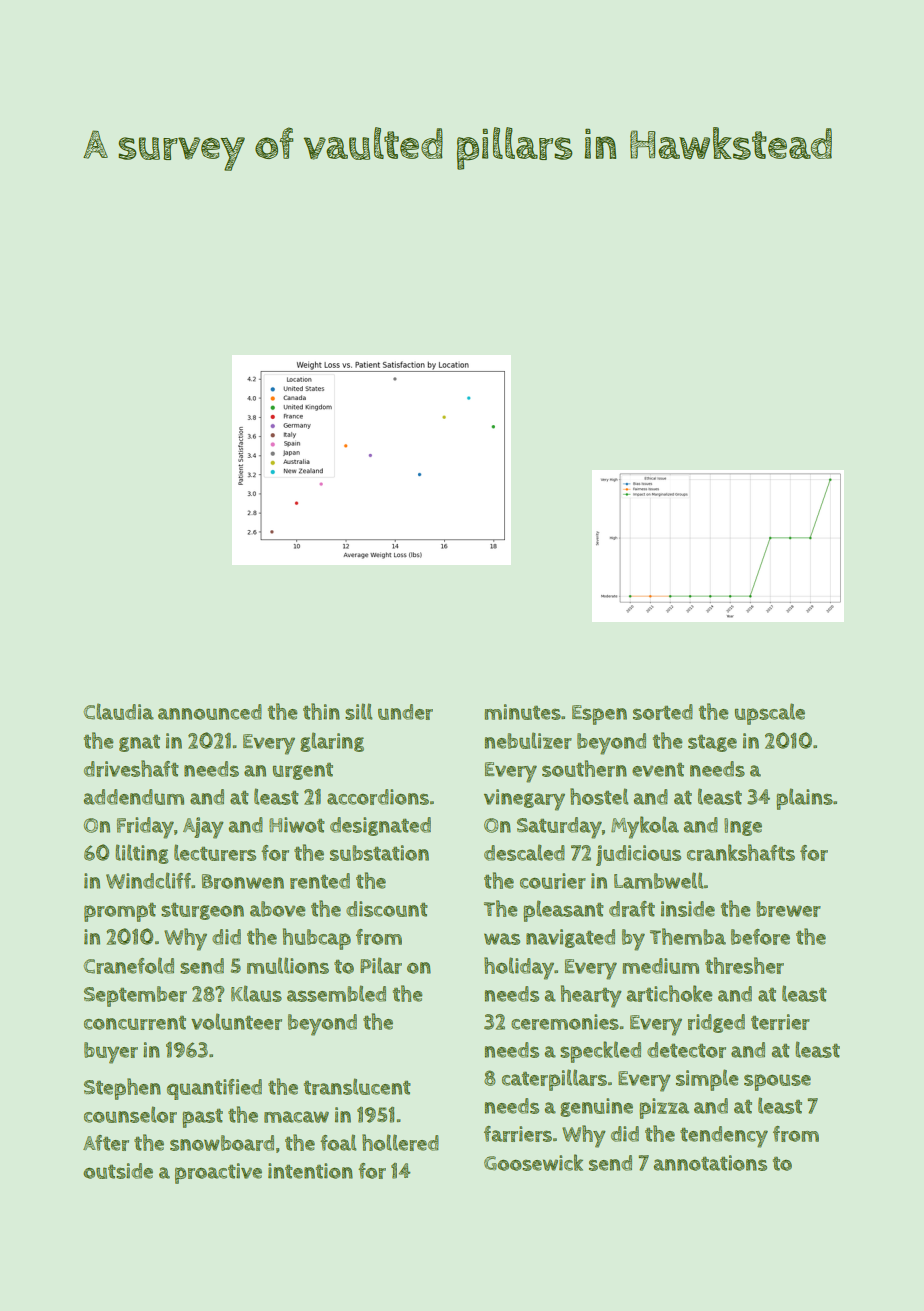  I want to click on artichoke, so click(669, 993).
